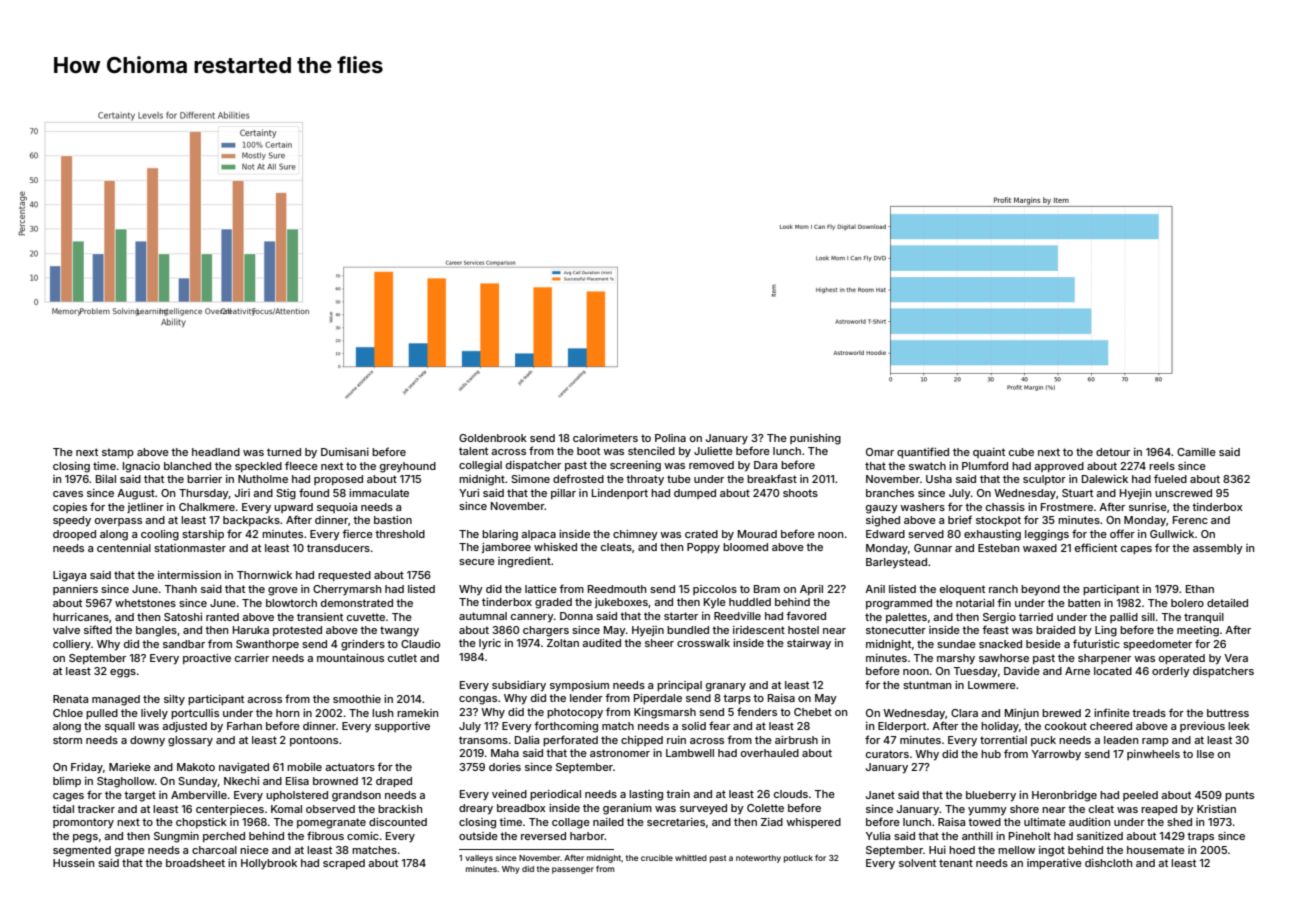 This screenshot has width=1308, height=924. Describe the element at coordinates (588, 451) in the screenshot. I see `boot` at that location.
